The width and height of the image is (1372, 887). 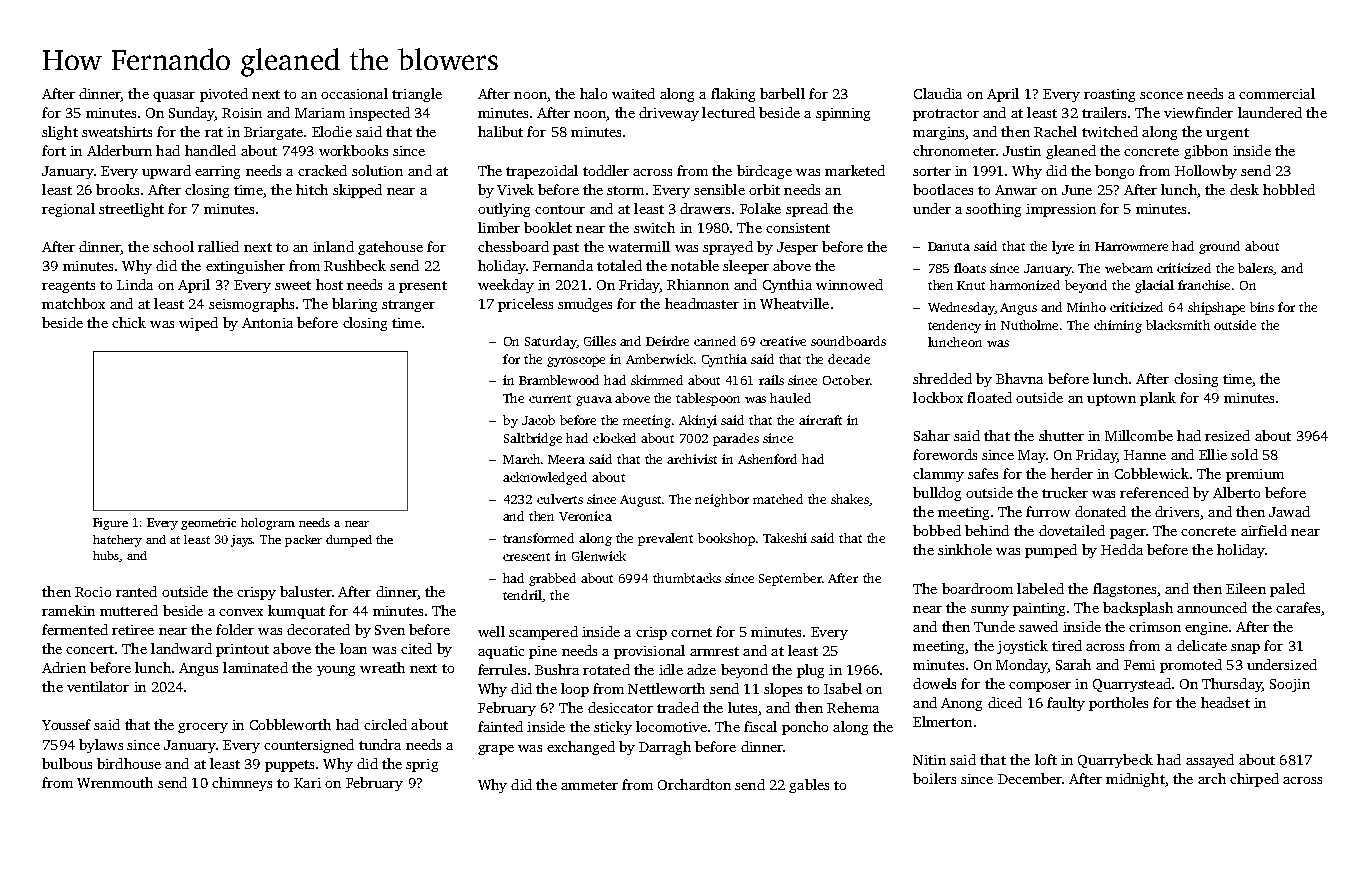 What do you see at coordinates (1277, 93) in the image?
I see `commercial` at bounding box center [1277, 93].
